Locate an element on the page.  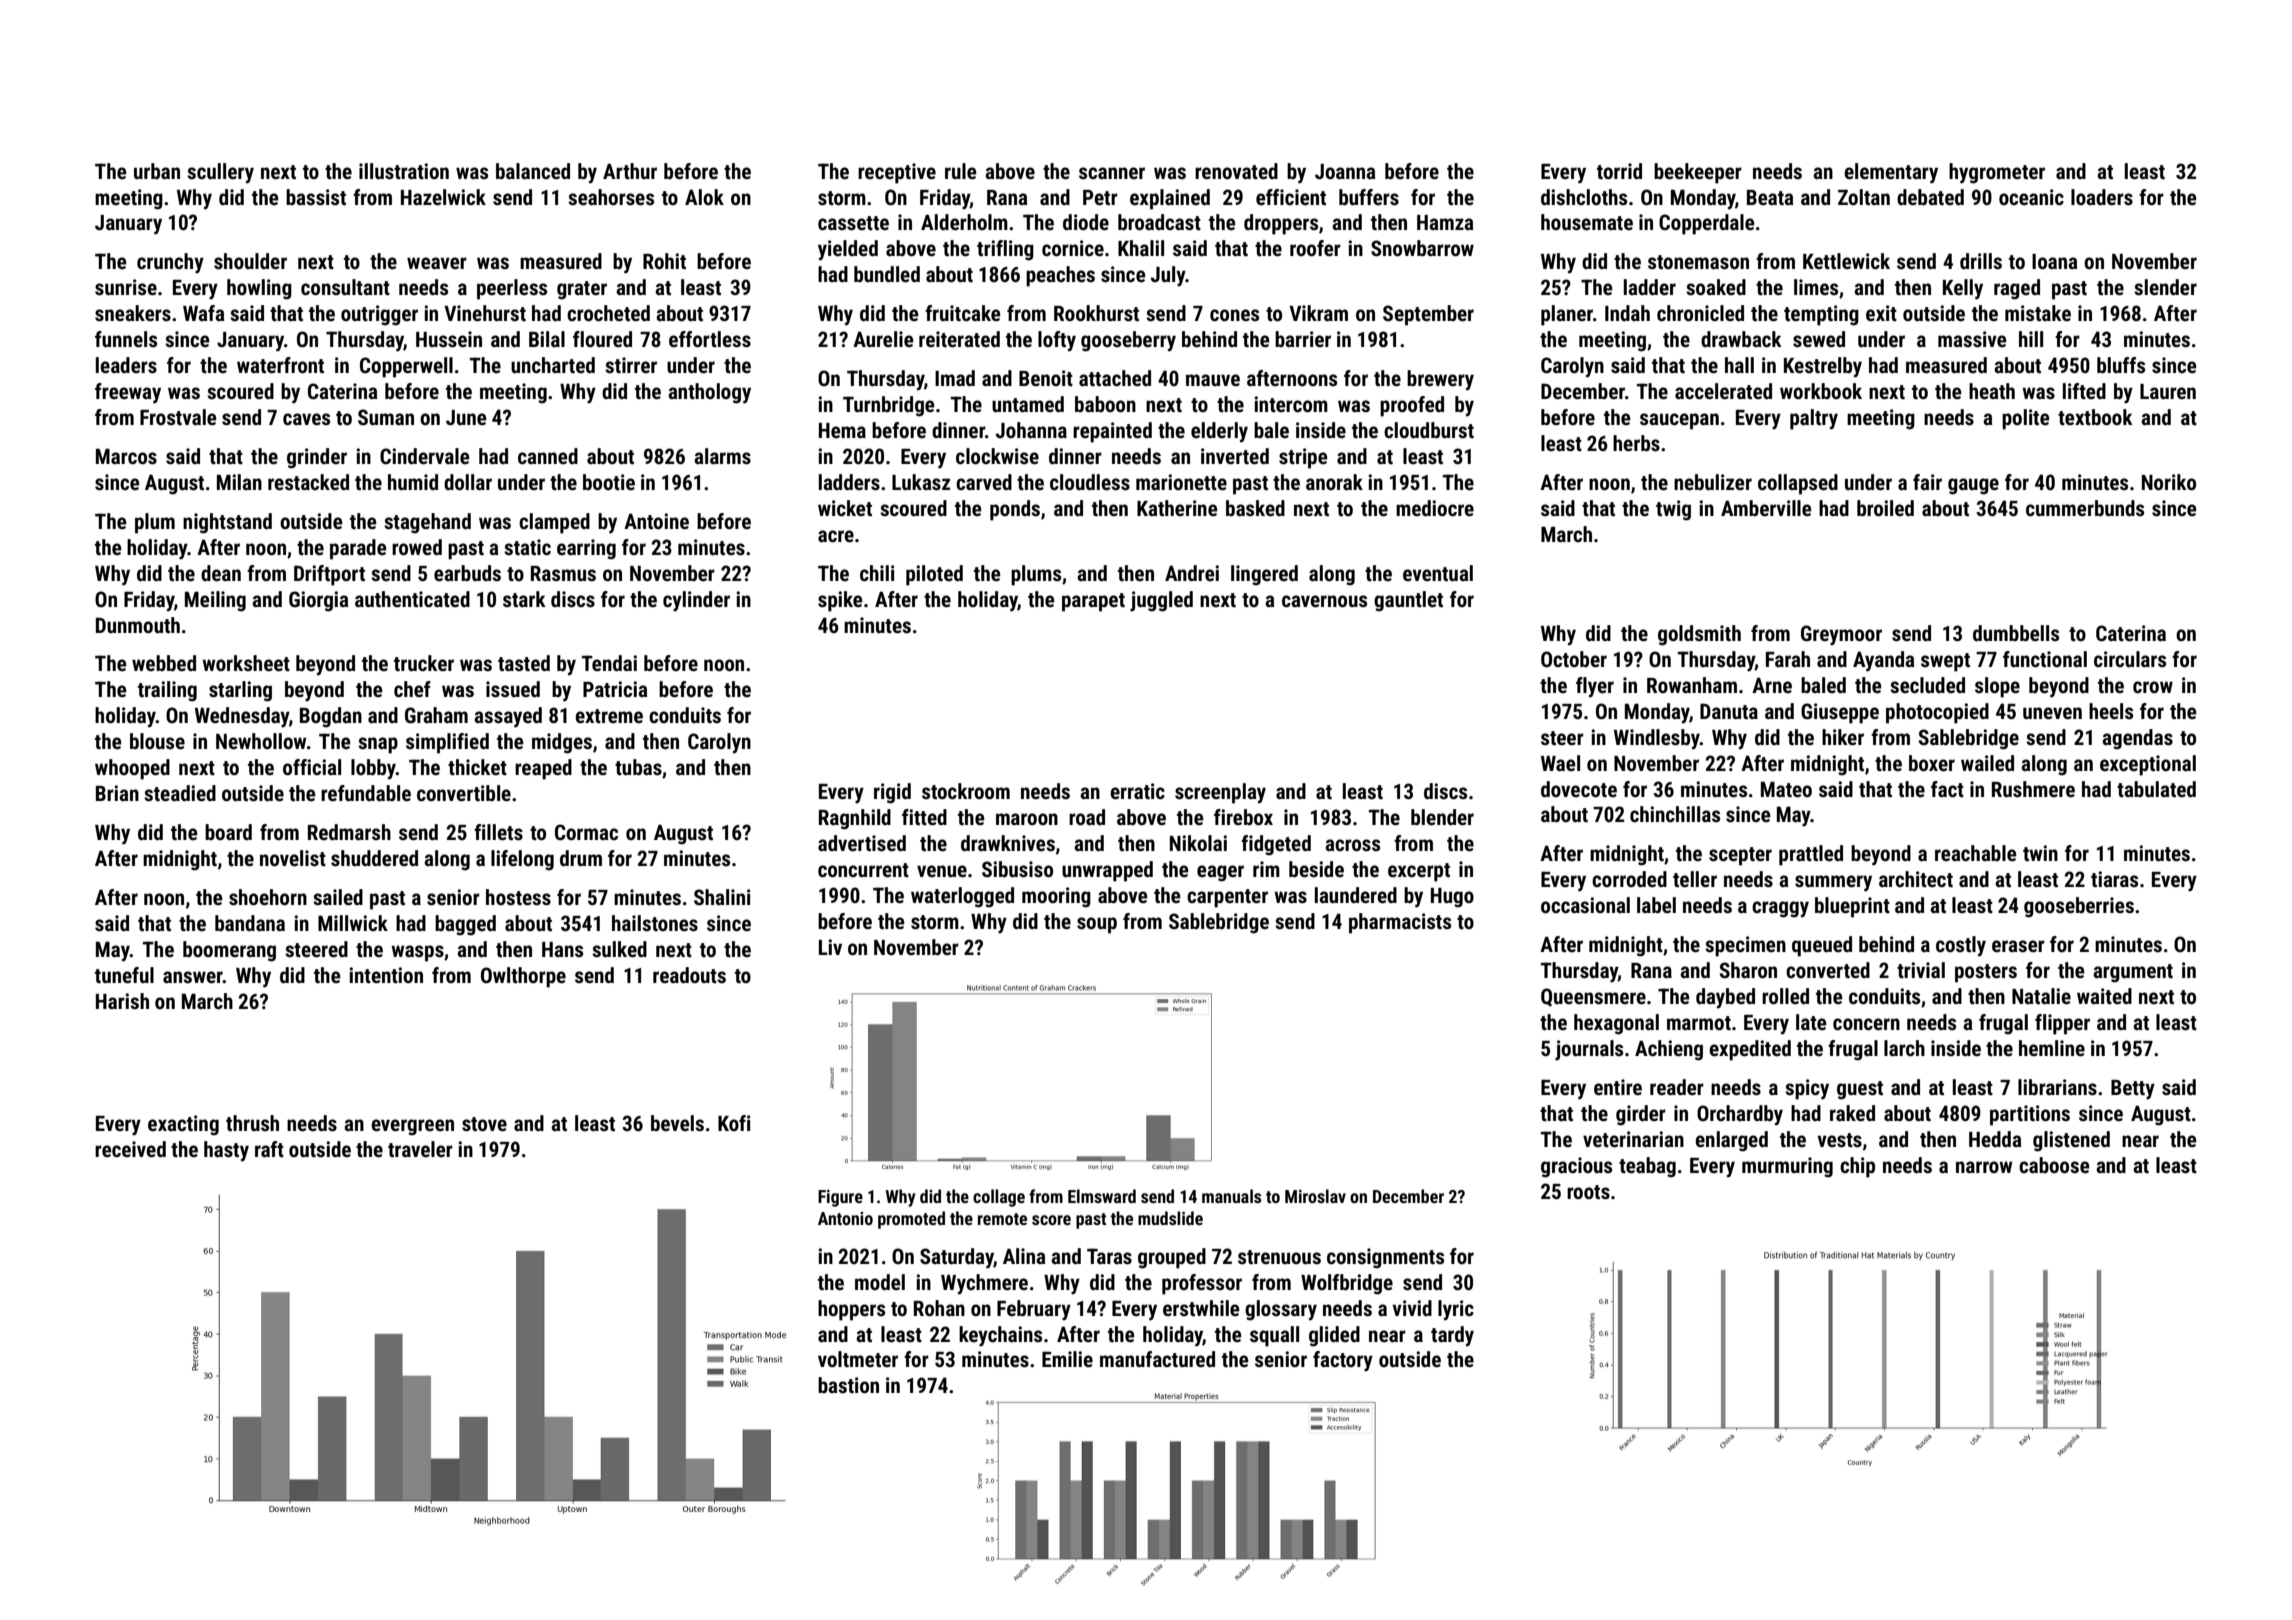
Windlesby is located at coordinates (1657, 739).
